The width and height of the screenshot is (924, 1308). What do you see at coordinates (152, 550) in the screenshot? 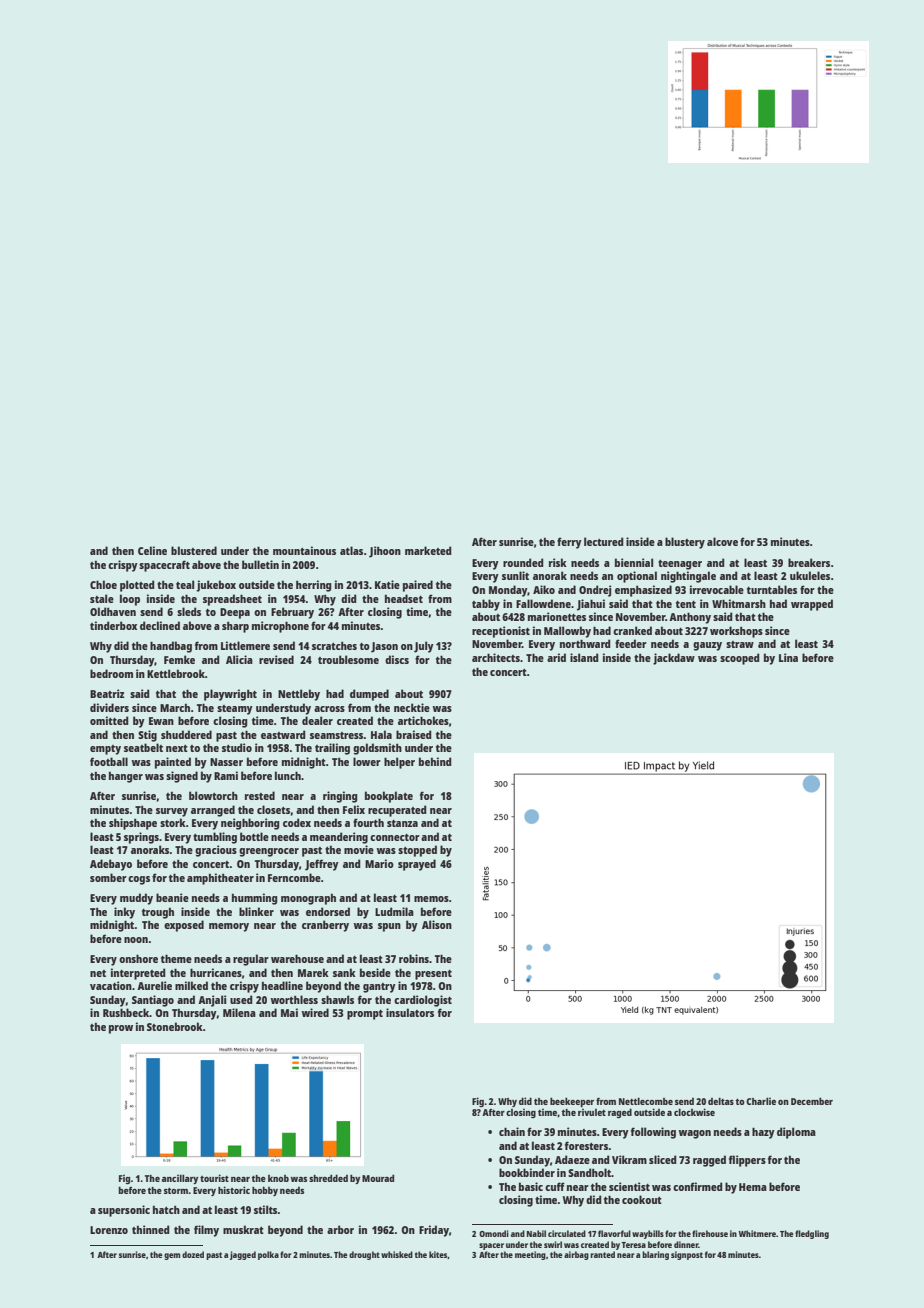
I see `Celine` at bounding box center [152, 550].
